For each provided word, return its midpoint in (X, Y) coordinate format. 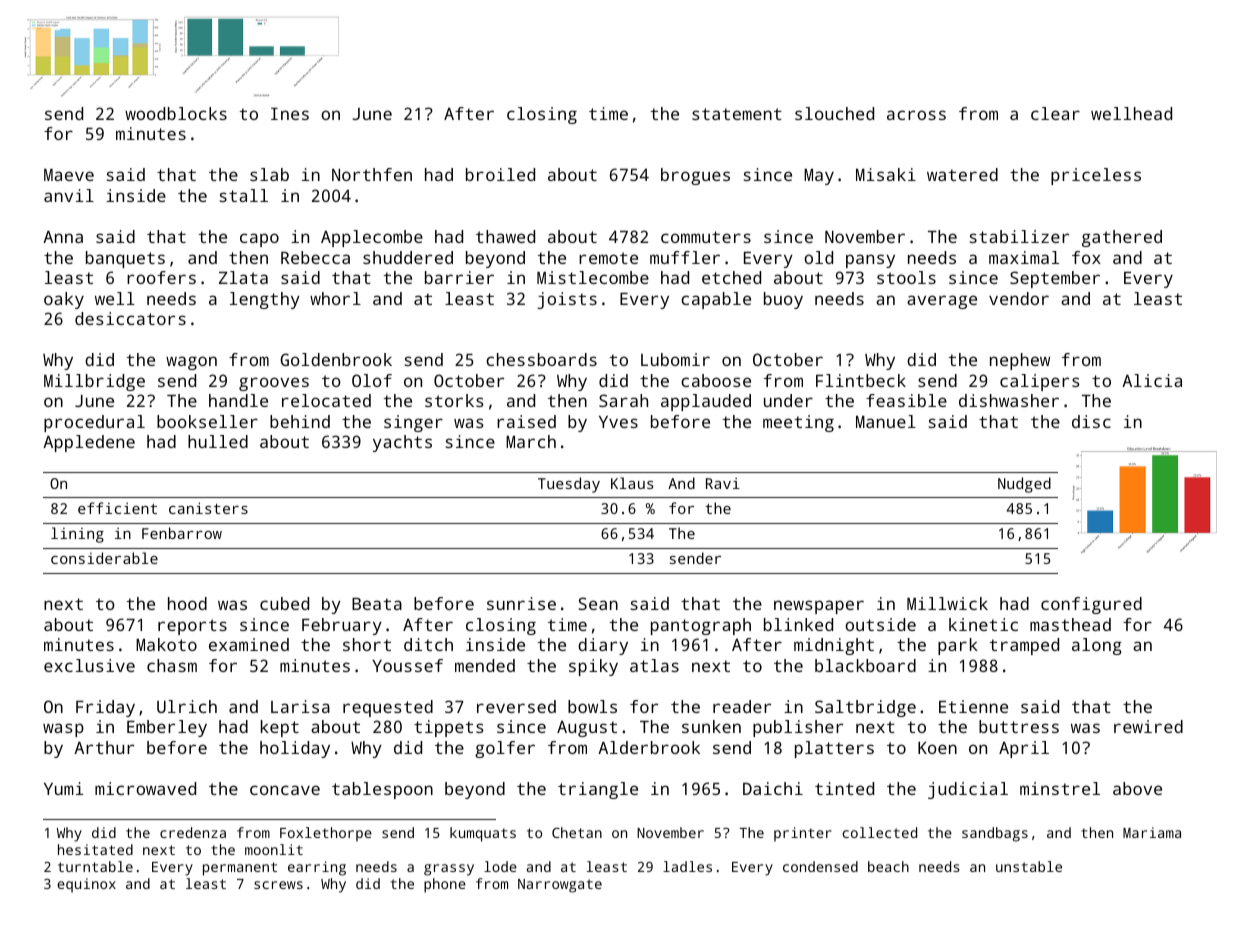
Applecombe (372, 238)
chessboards (541, 359)
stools (906, 277)
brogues (695, 176)
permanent (240, 869)
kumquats (483, 834)
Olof (372, 380)
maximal (1024, 257)
